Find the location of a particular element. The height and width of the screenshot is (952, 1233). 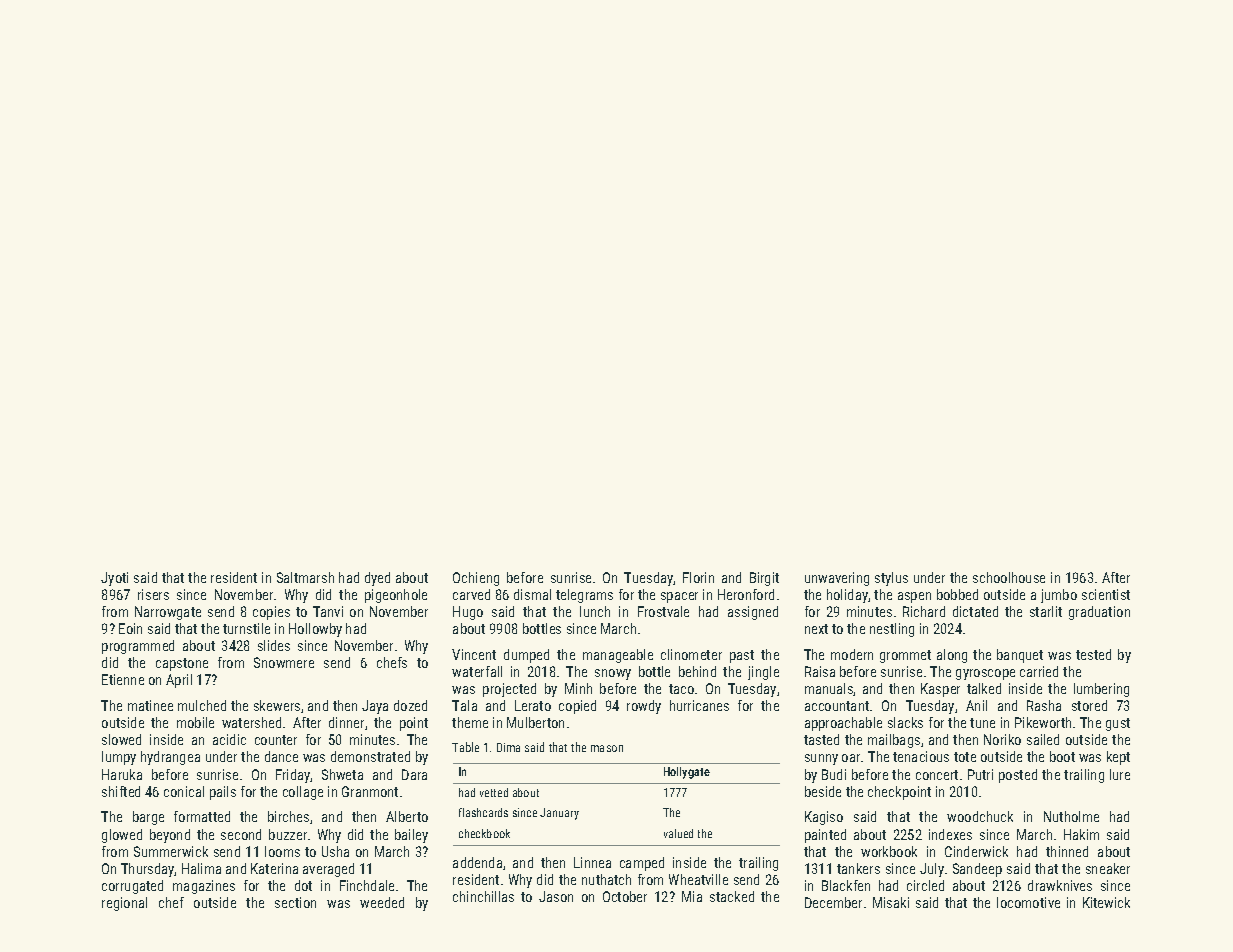

Raisa is located at coordinates (820, 671).
